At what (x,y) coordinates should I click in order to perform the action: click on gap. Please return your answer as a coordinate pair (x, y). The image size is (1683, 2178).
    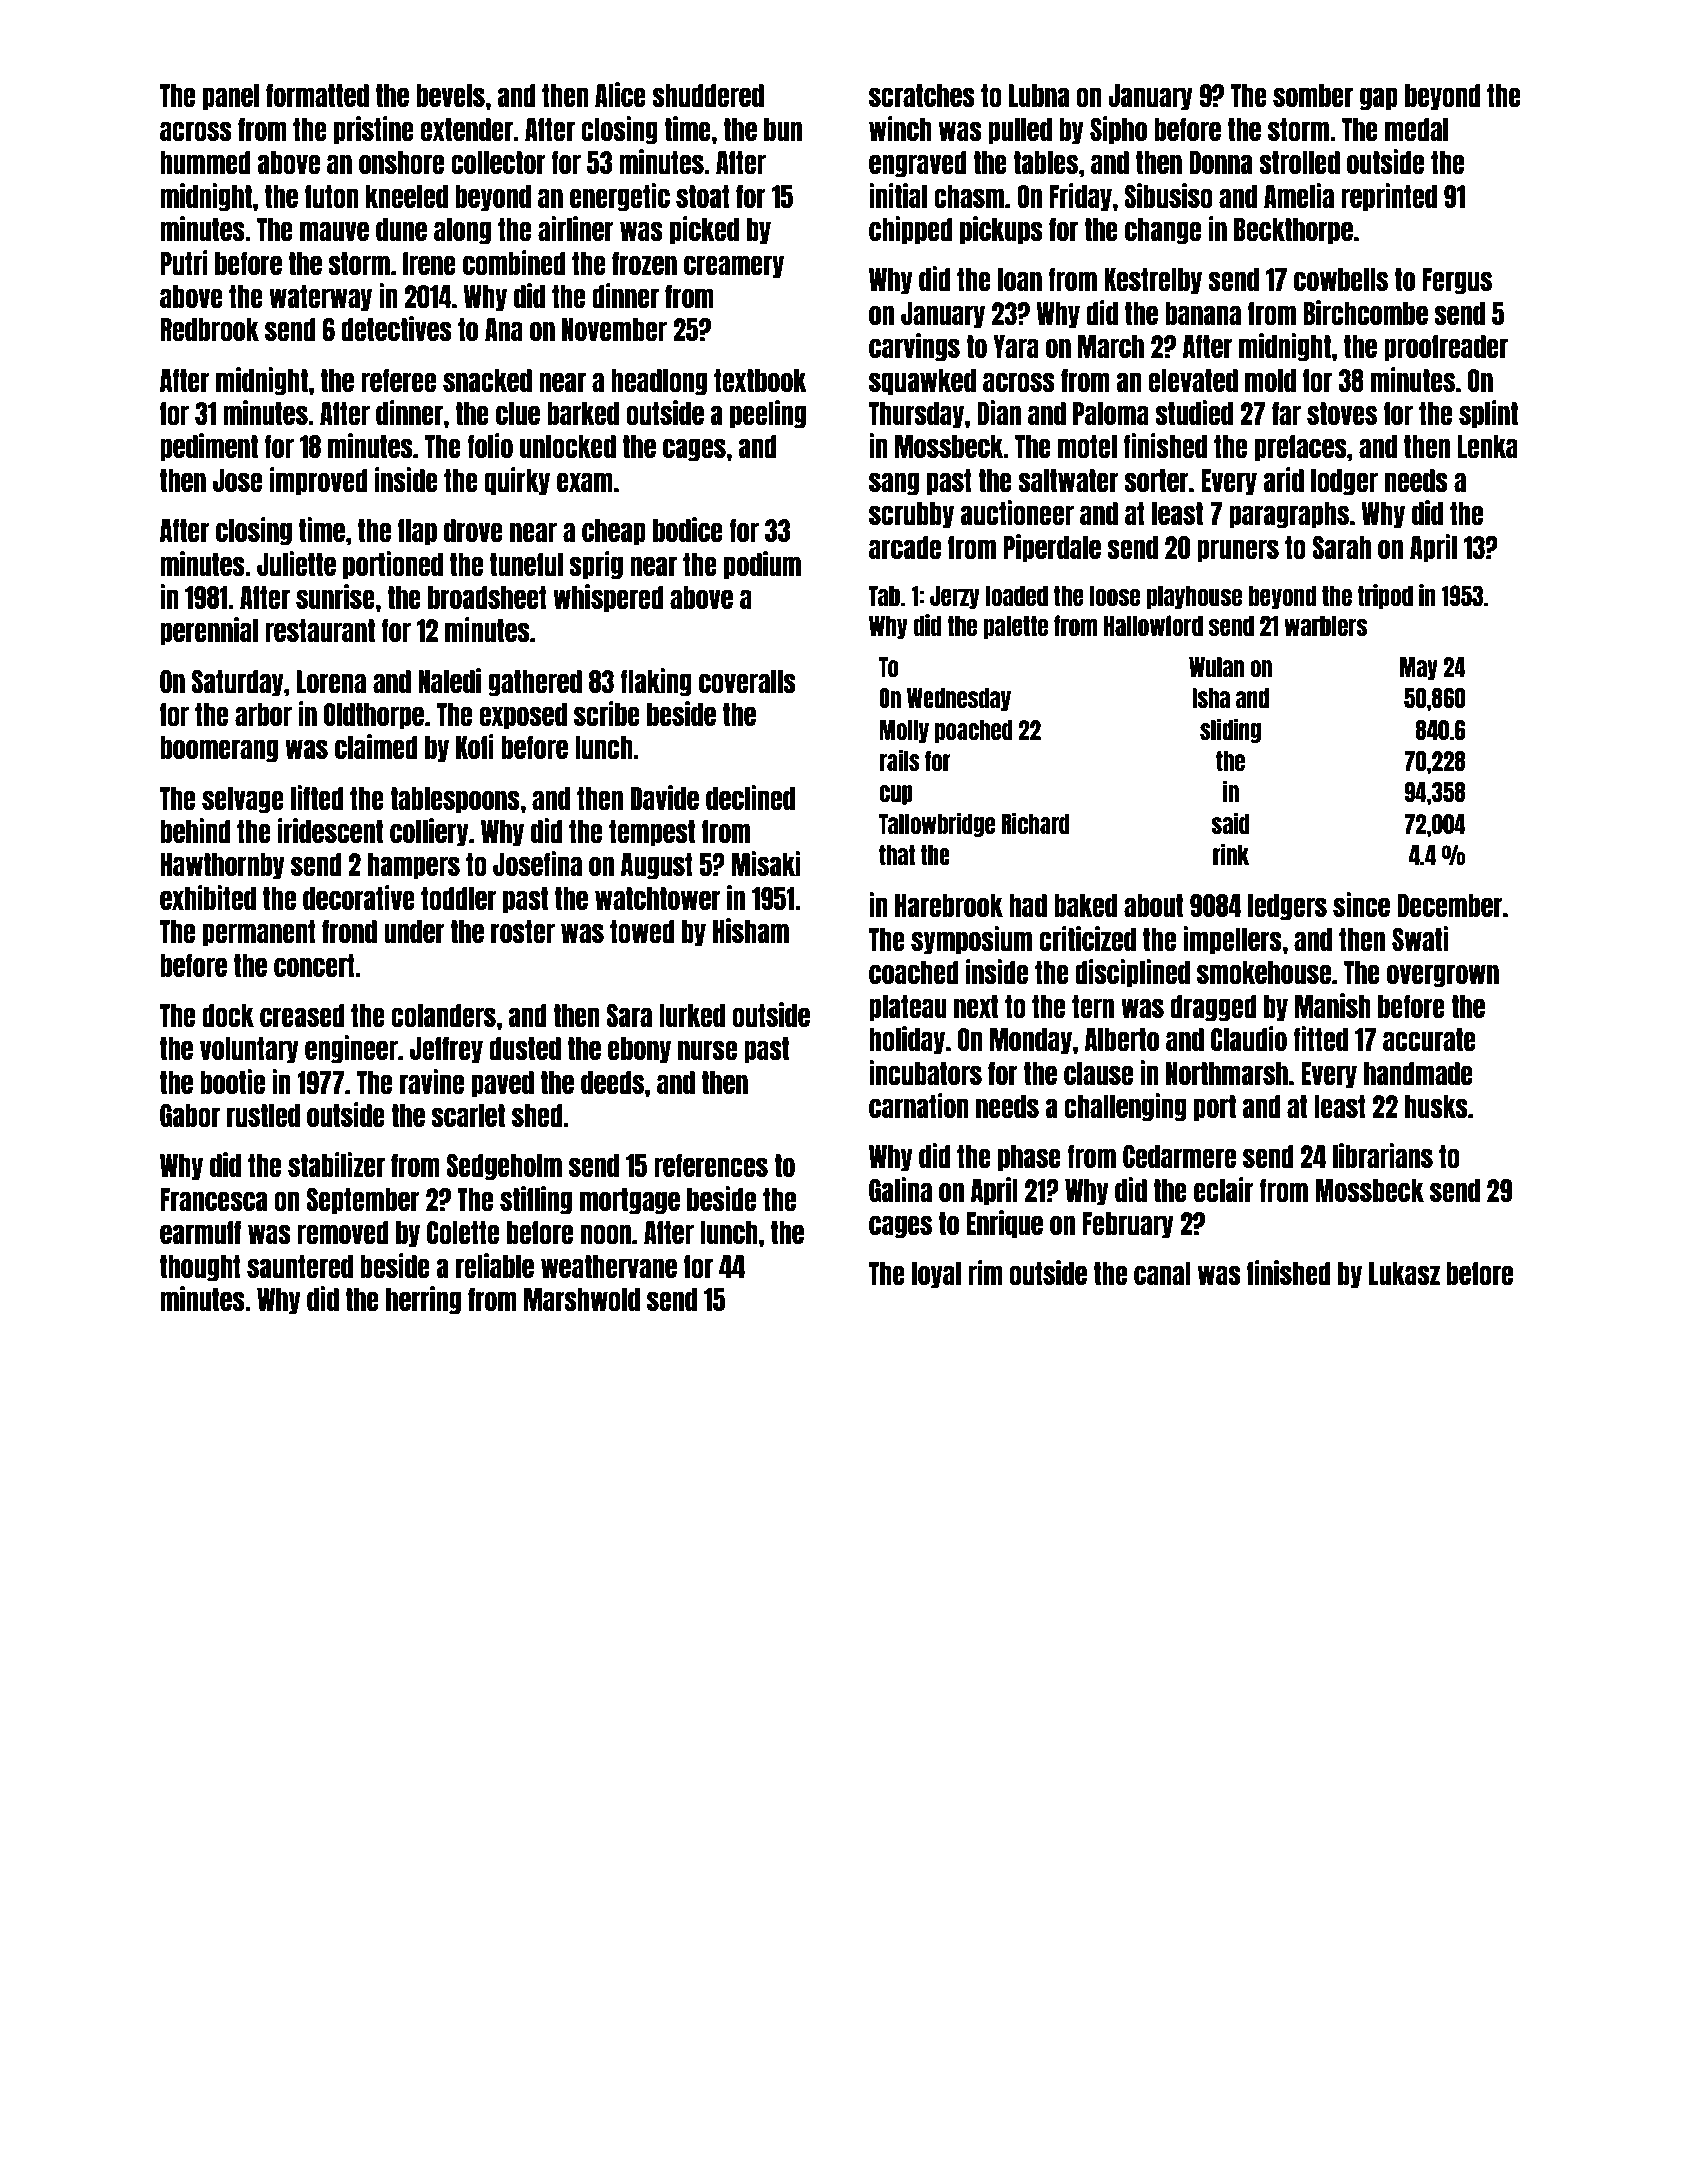
    Looking at the image, I should click on (1379, 99).
